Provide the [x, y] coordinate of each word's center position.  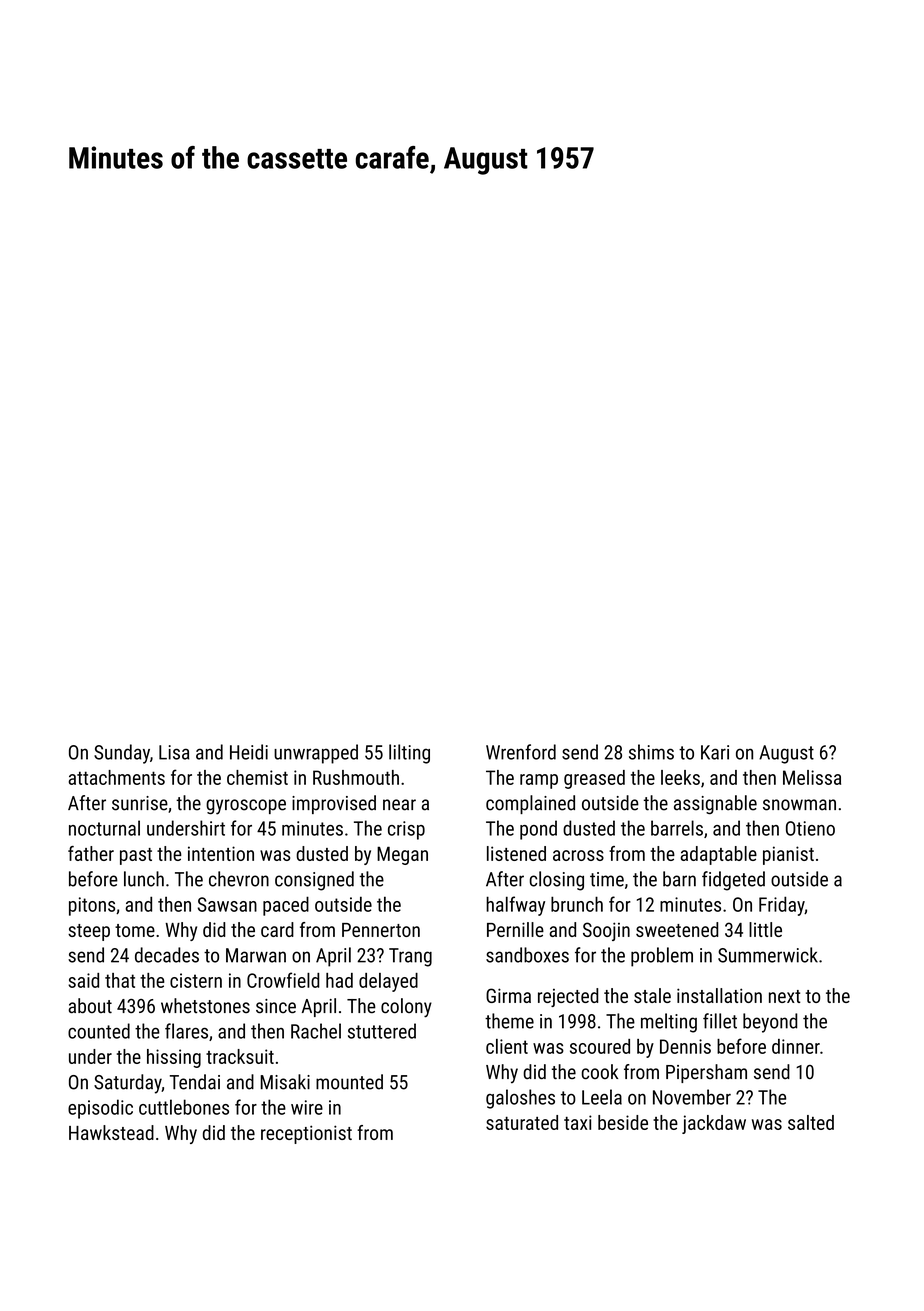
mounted [349, 1082]
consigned [314, 881]
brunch [577, 904]
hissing [174, 1058]
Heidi [249, 752]
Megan [402, 855]
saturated [522, 1122]
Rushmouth [356, 777]
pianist [788, 855]
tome [135, 930]
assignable [715, 805]
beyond [770, 1023]
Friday [782, 906]
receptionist [306, 1134]
